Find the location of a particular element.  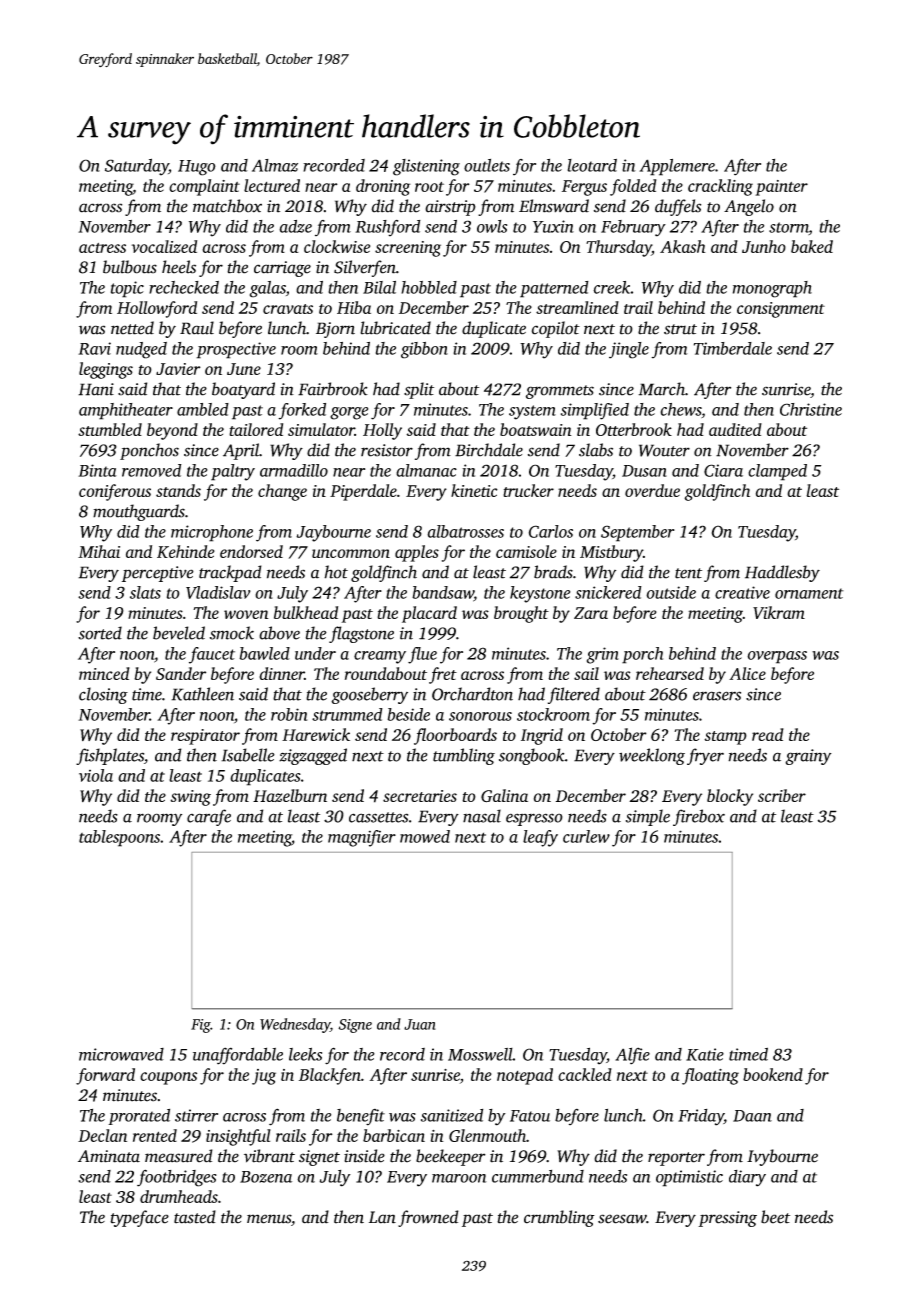

Almaz is located at coordinates (275, 165).
